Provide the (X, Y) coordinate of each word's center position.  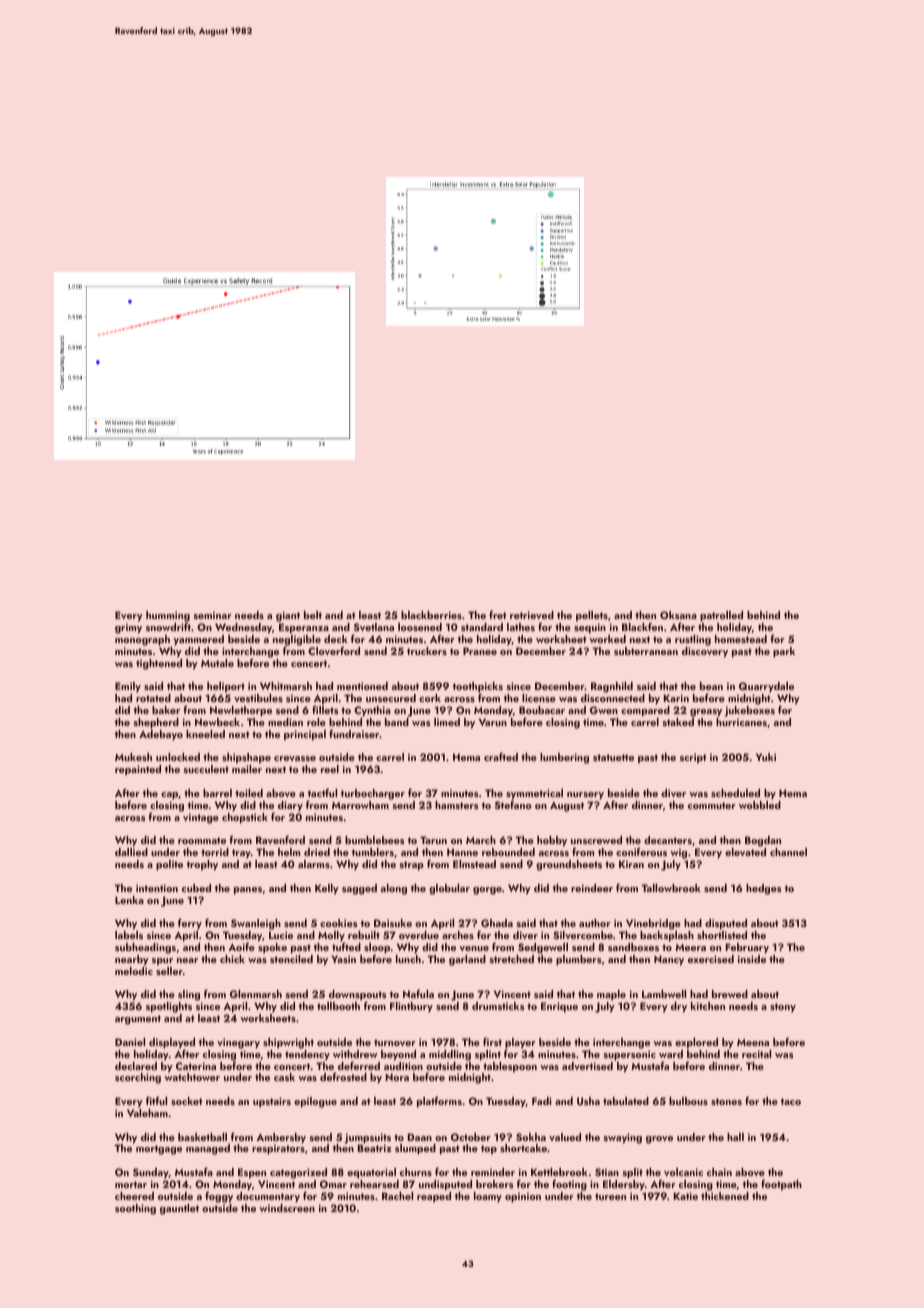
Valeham (147, 1113)
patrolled (721, 616)
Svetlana (374, 627)
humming (168, 617)
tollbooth (338, 1006)
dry (679, 1007)
